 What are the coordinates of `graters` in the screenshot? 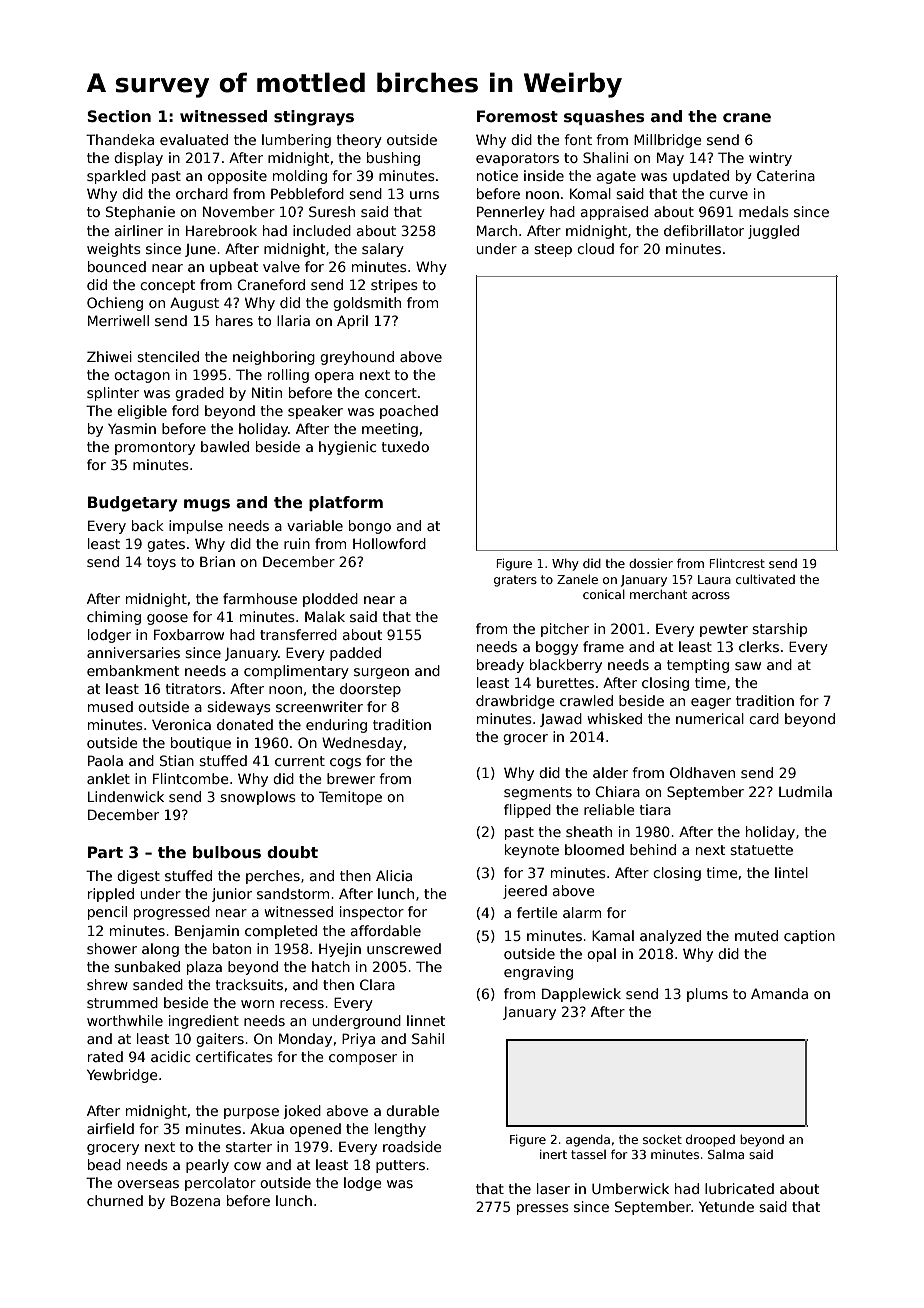 It's located at (515, 581).
